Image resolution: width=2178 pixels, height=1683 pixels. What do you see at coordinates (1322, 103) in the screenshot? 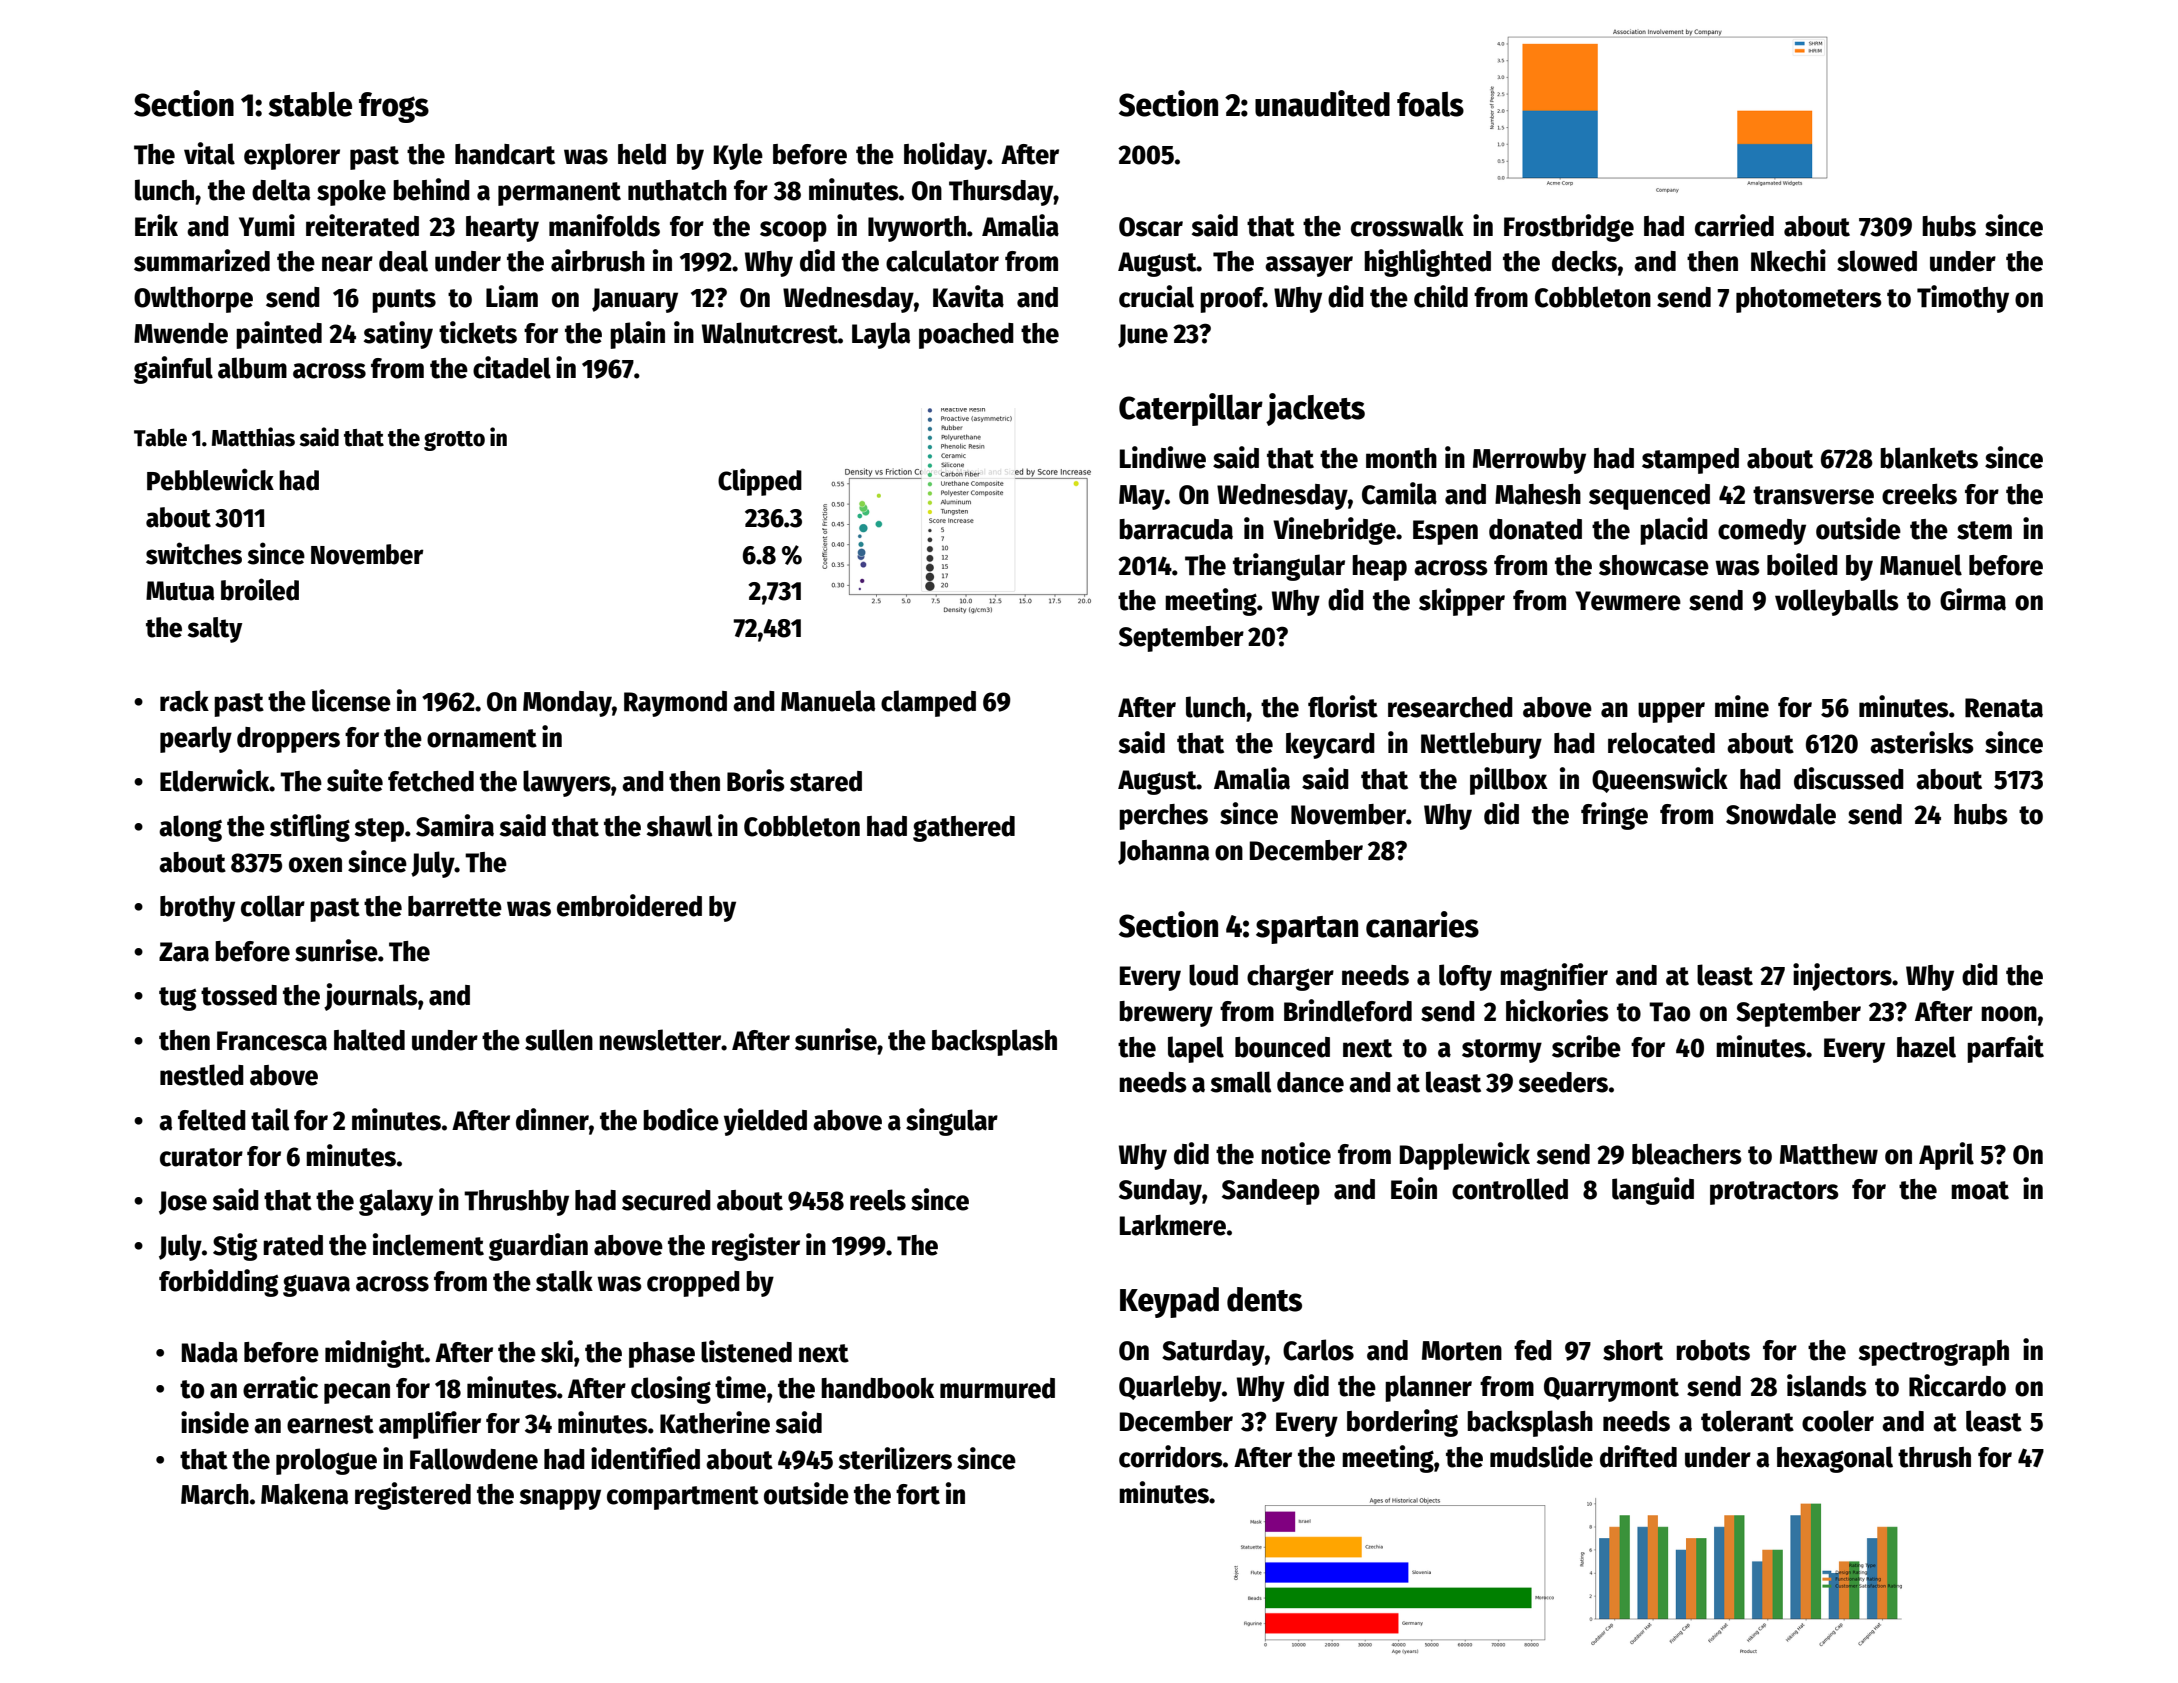
I see `unaudited` at bounding box center [1322, 103].
